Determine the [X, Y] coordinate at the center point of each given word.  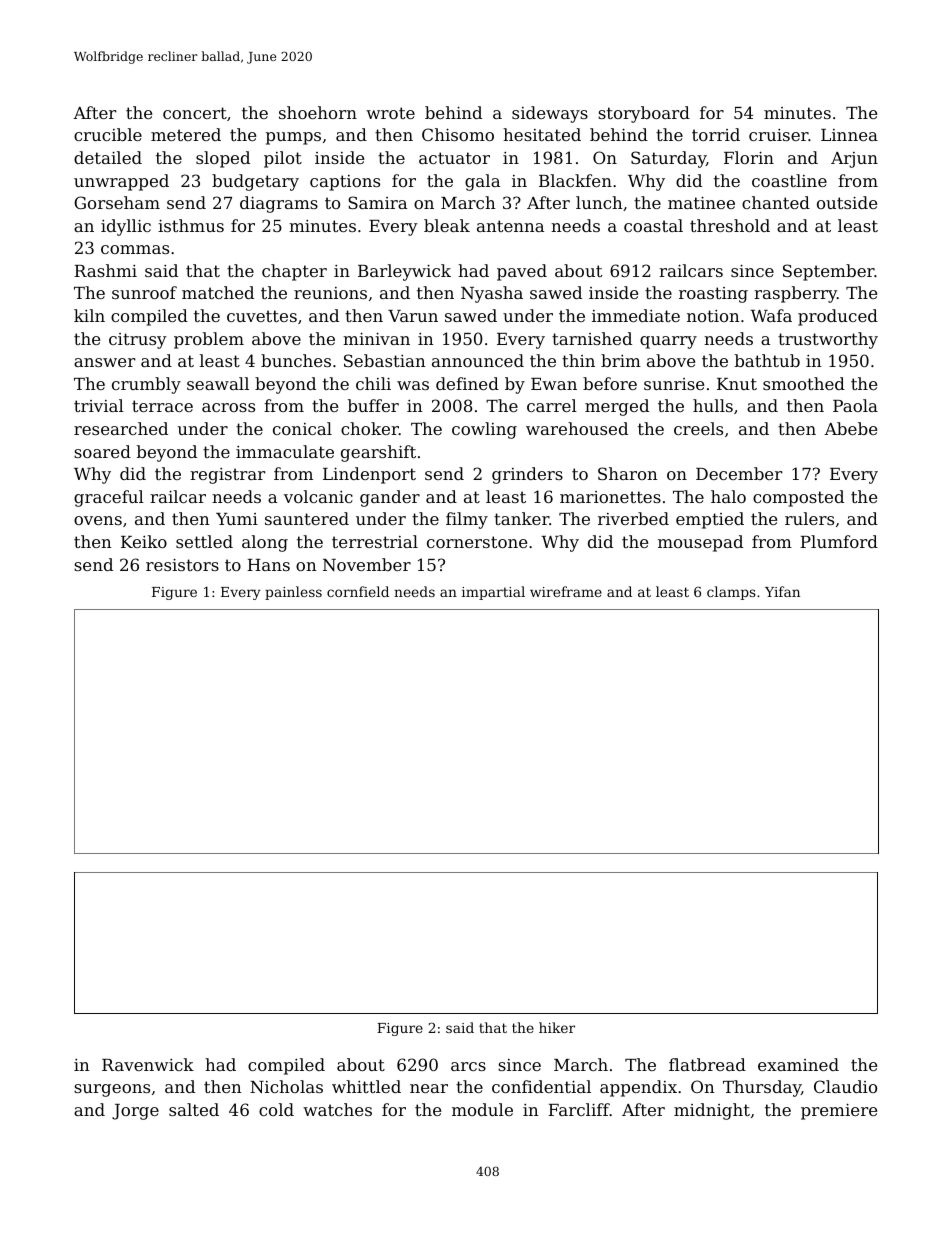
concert [195, 113]
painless [293, 593]
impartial [493, 593]
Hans [268, 565]
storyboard [644, 114]
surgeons [112, 1090]
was [413, 385]
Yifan [782, 591]
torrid [716, 134]
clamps [731, 593]
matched [218, 292]
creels [698, 428]
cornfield [358, 591]
